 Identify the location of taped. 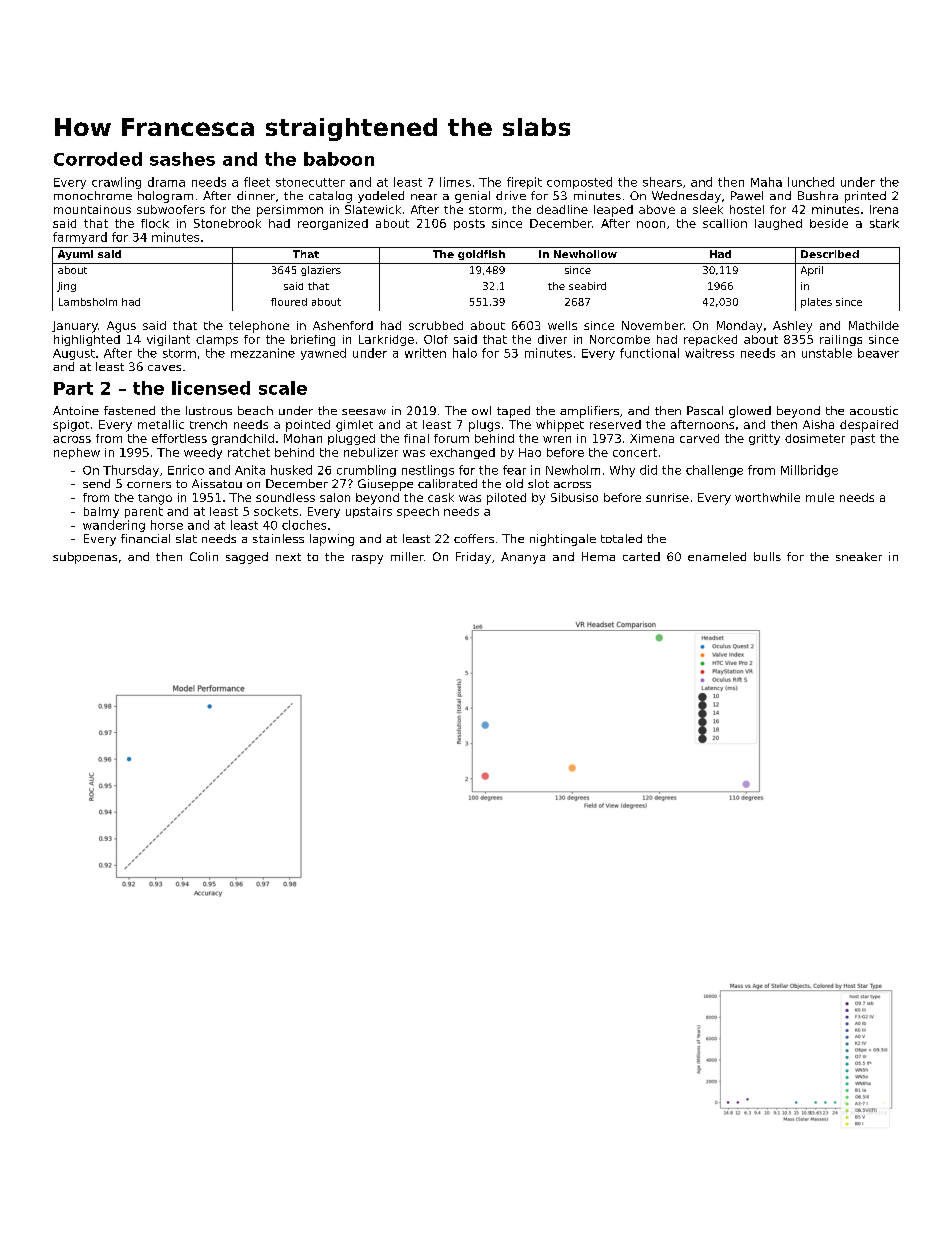
(513, 412).
